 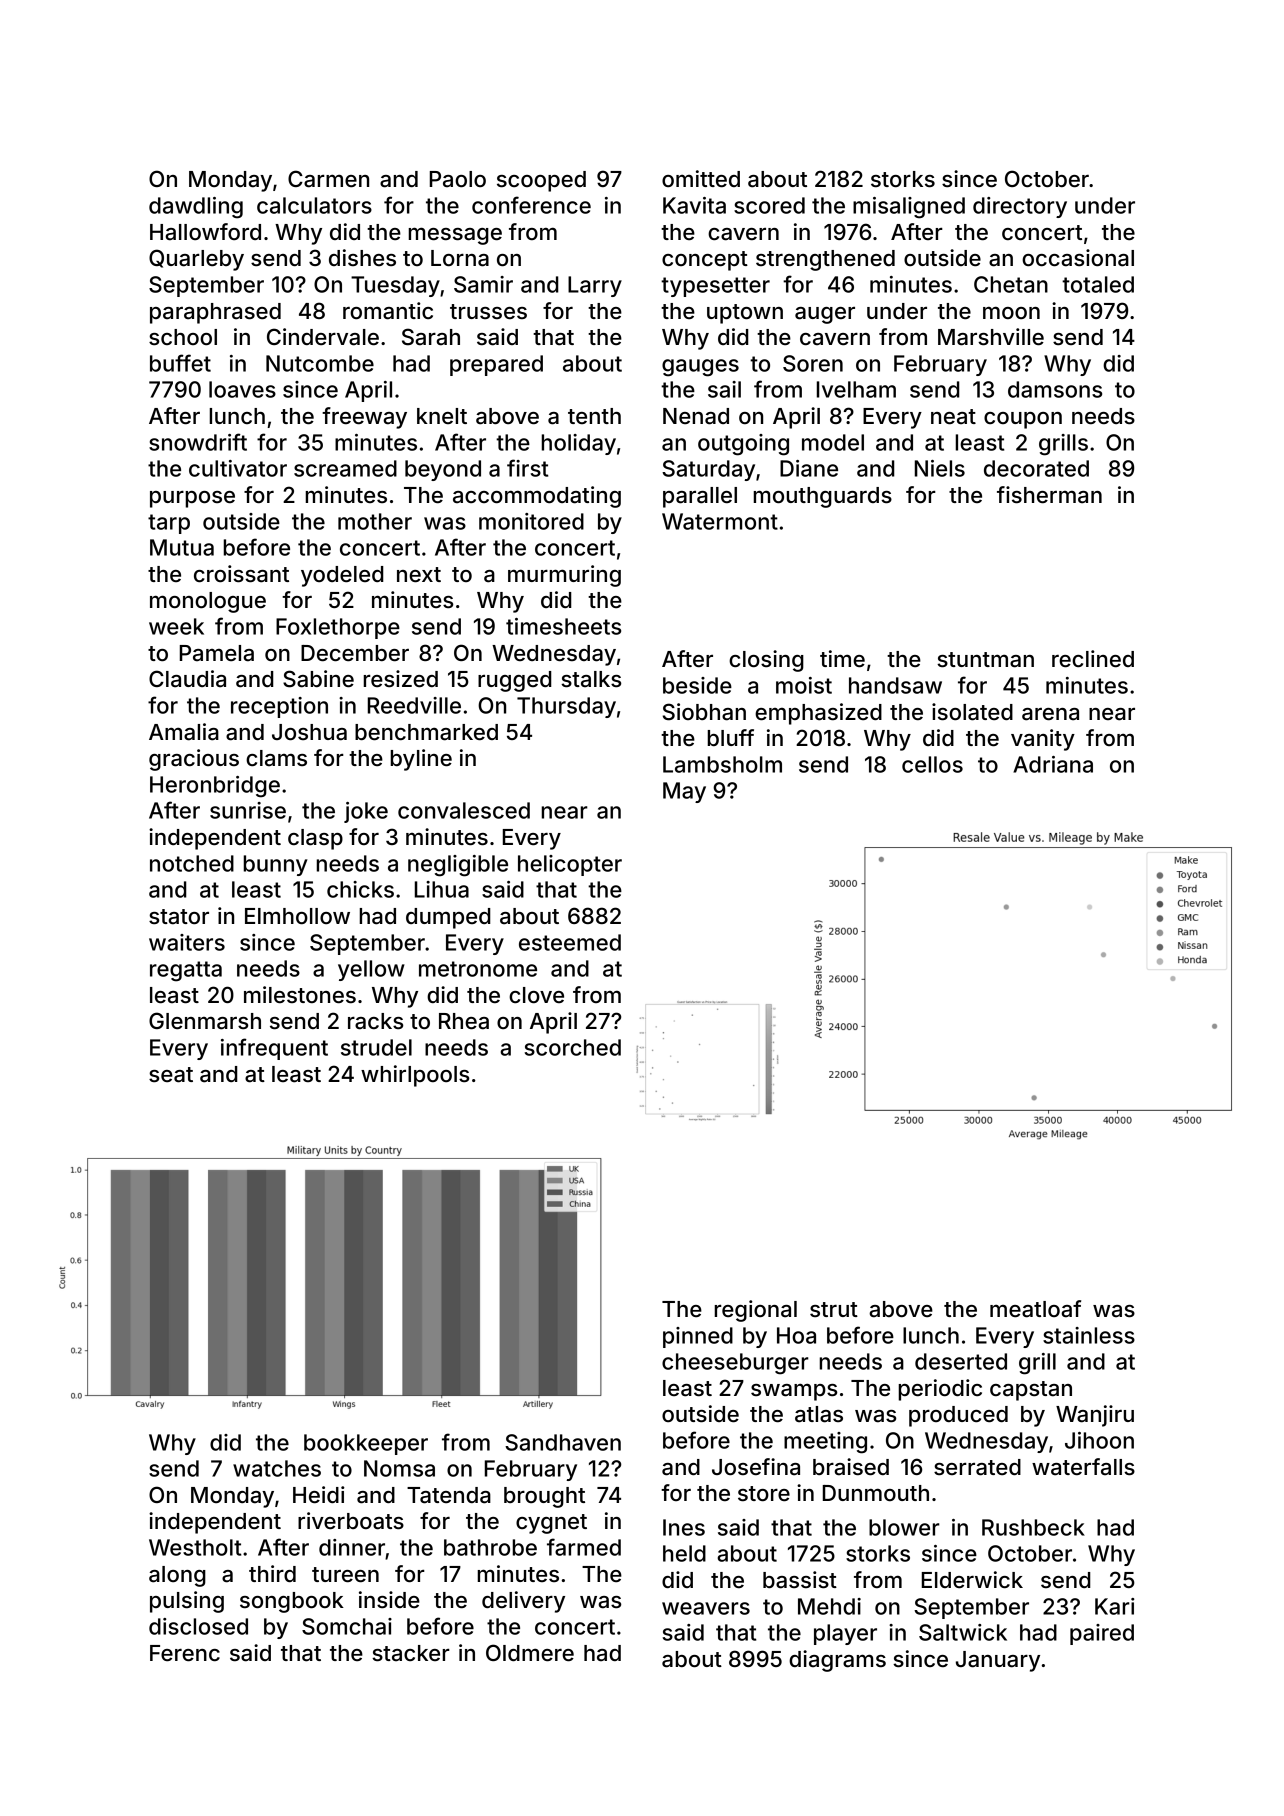 I want to click on Oldmere, so click(x=530, y=1653).
